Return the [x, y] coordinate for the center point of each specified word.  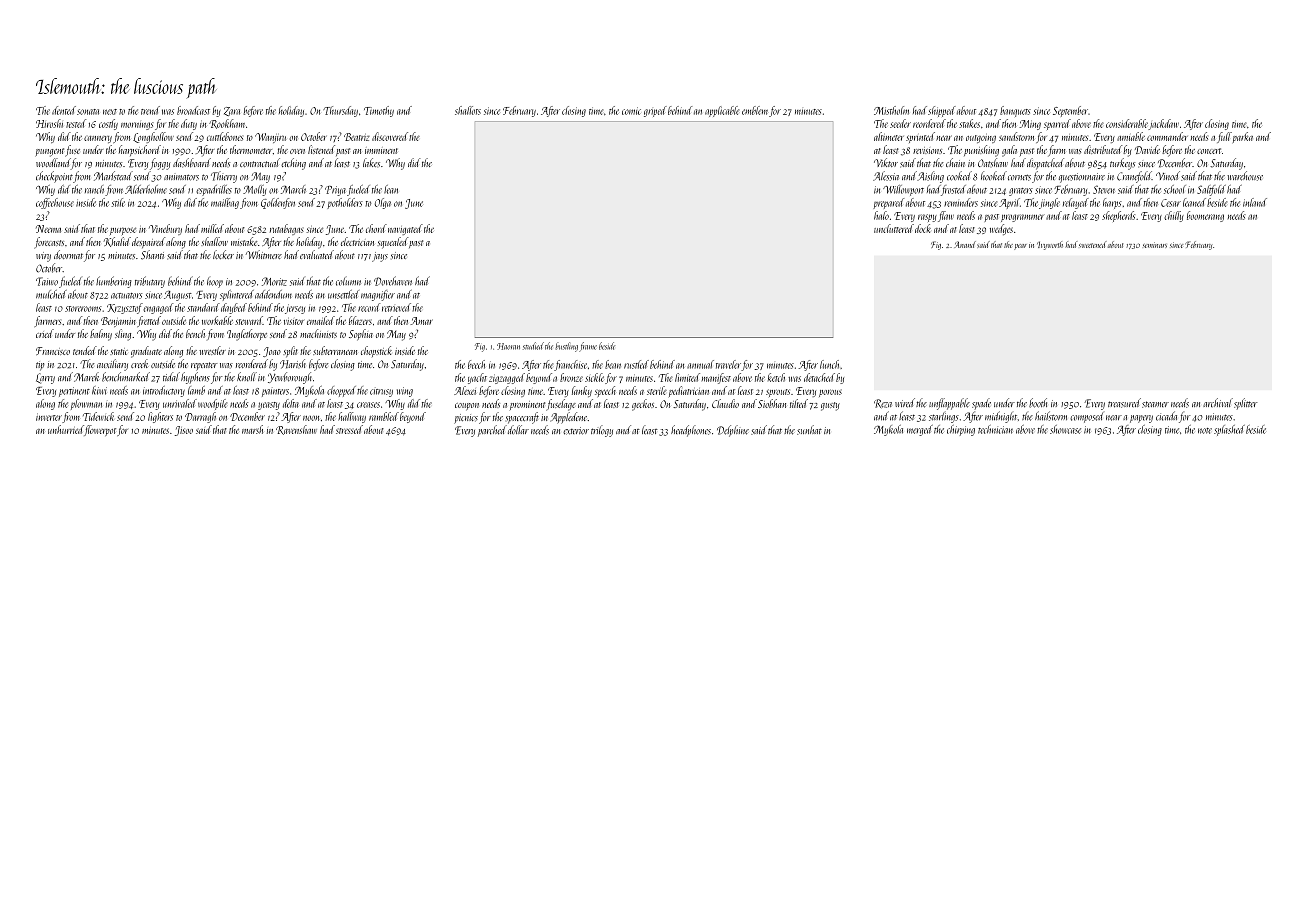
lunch [829, 364]
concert [1209, 151]
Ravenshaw [296, 430]
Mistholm [891, 110]
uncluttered [894, 228]
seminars [1155, 245]
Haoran [508, 346]
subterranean [335, 350]
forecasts [49, 243]
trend [150, 110]
